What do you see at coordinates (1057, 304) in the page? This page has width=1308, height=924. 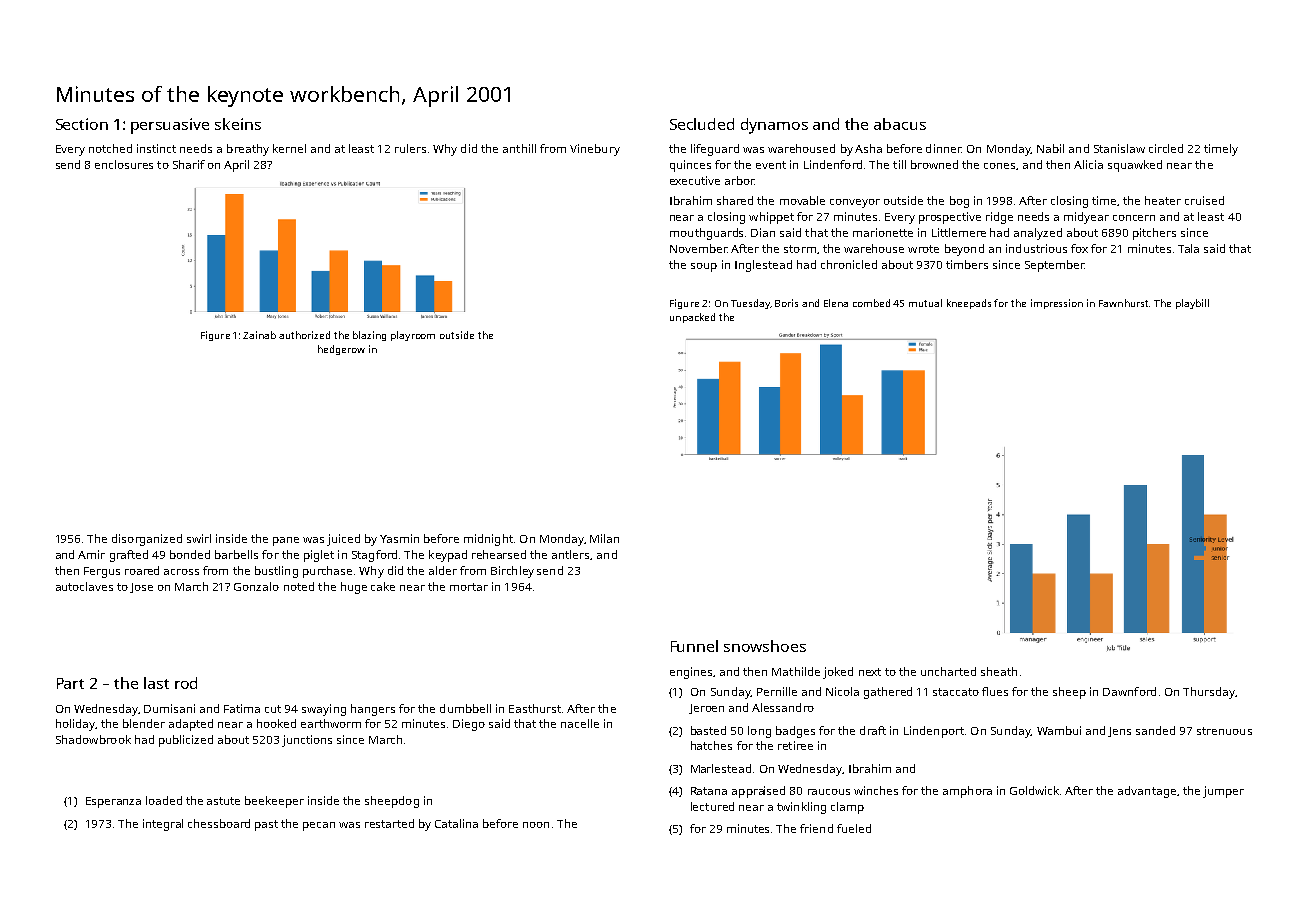 I see `impression` at bounding box center [1057, 304].
